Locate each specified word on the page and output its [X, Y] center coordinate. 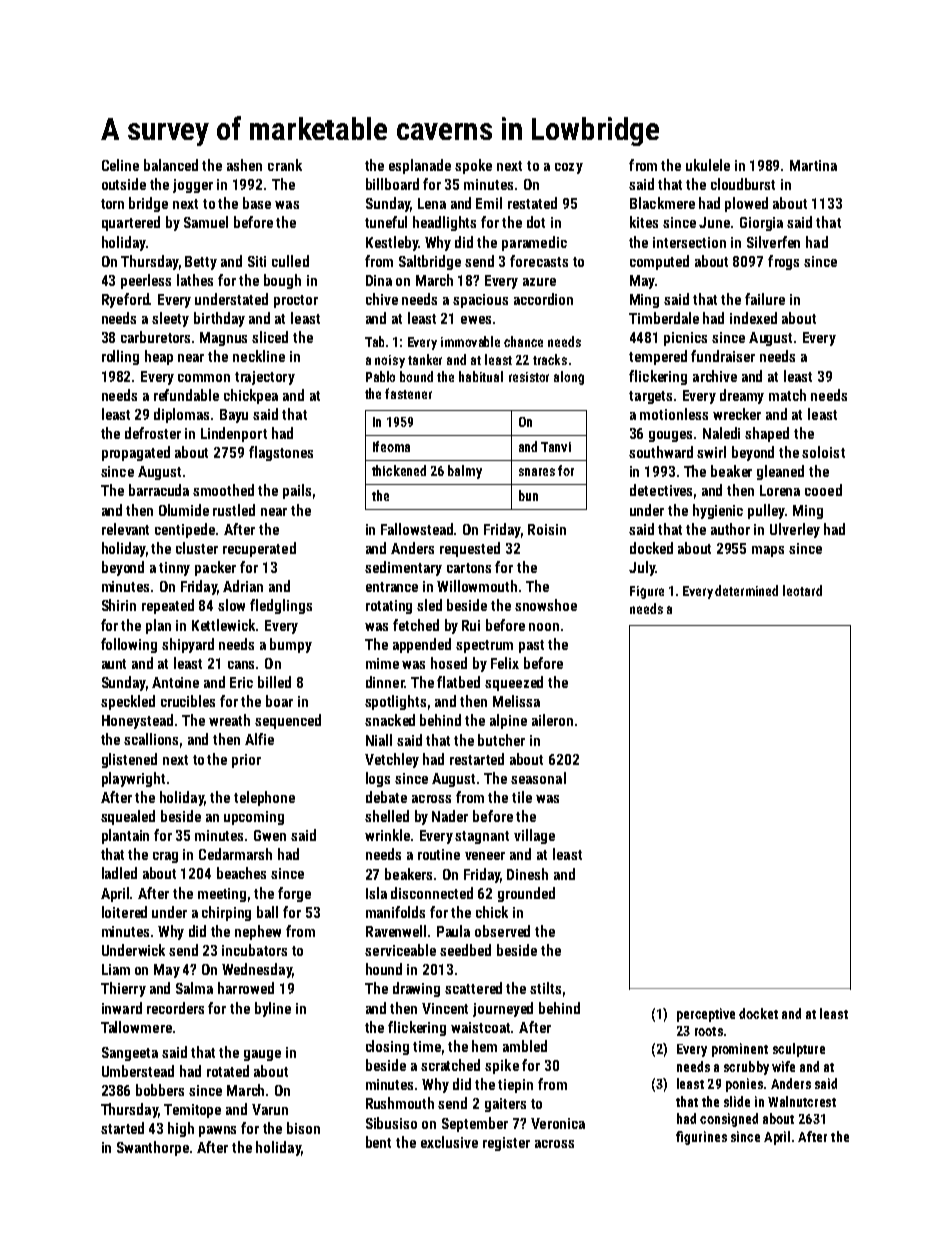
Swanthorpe [153, 1148]
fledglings [281, 606]
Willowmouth [477, 586]
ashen [244, 165]
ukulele [708, 165]
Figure [647, 592]
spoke [473, 166]
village [534, 836]
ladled [119, 873]
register [506, 1144]
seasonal [538, 778]
